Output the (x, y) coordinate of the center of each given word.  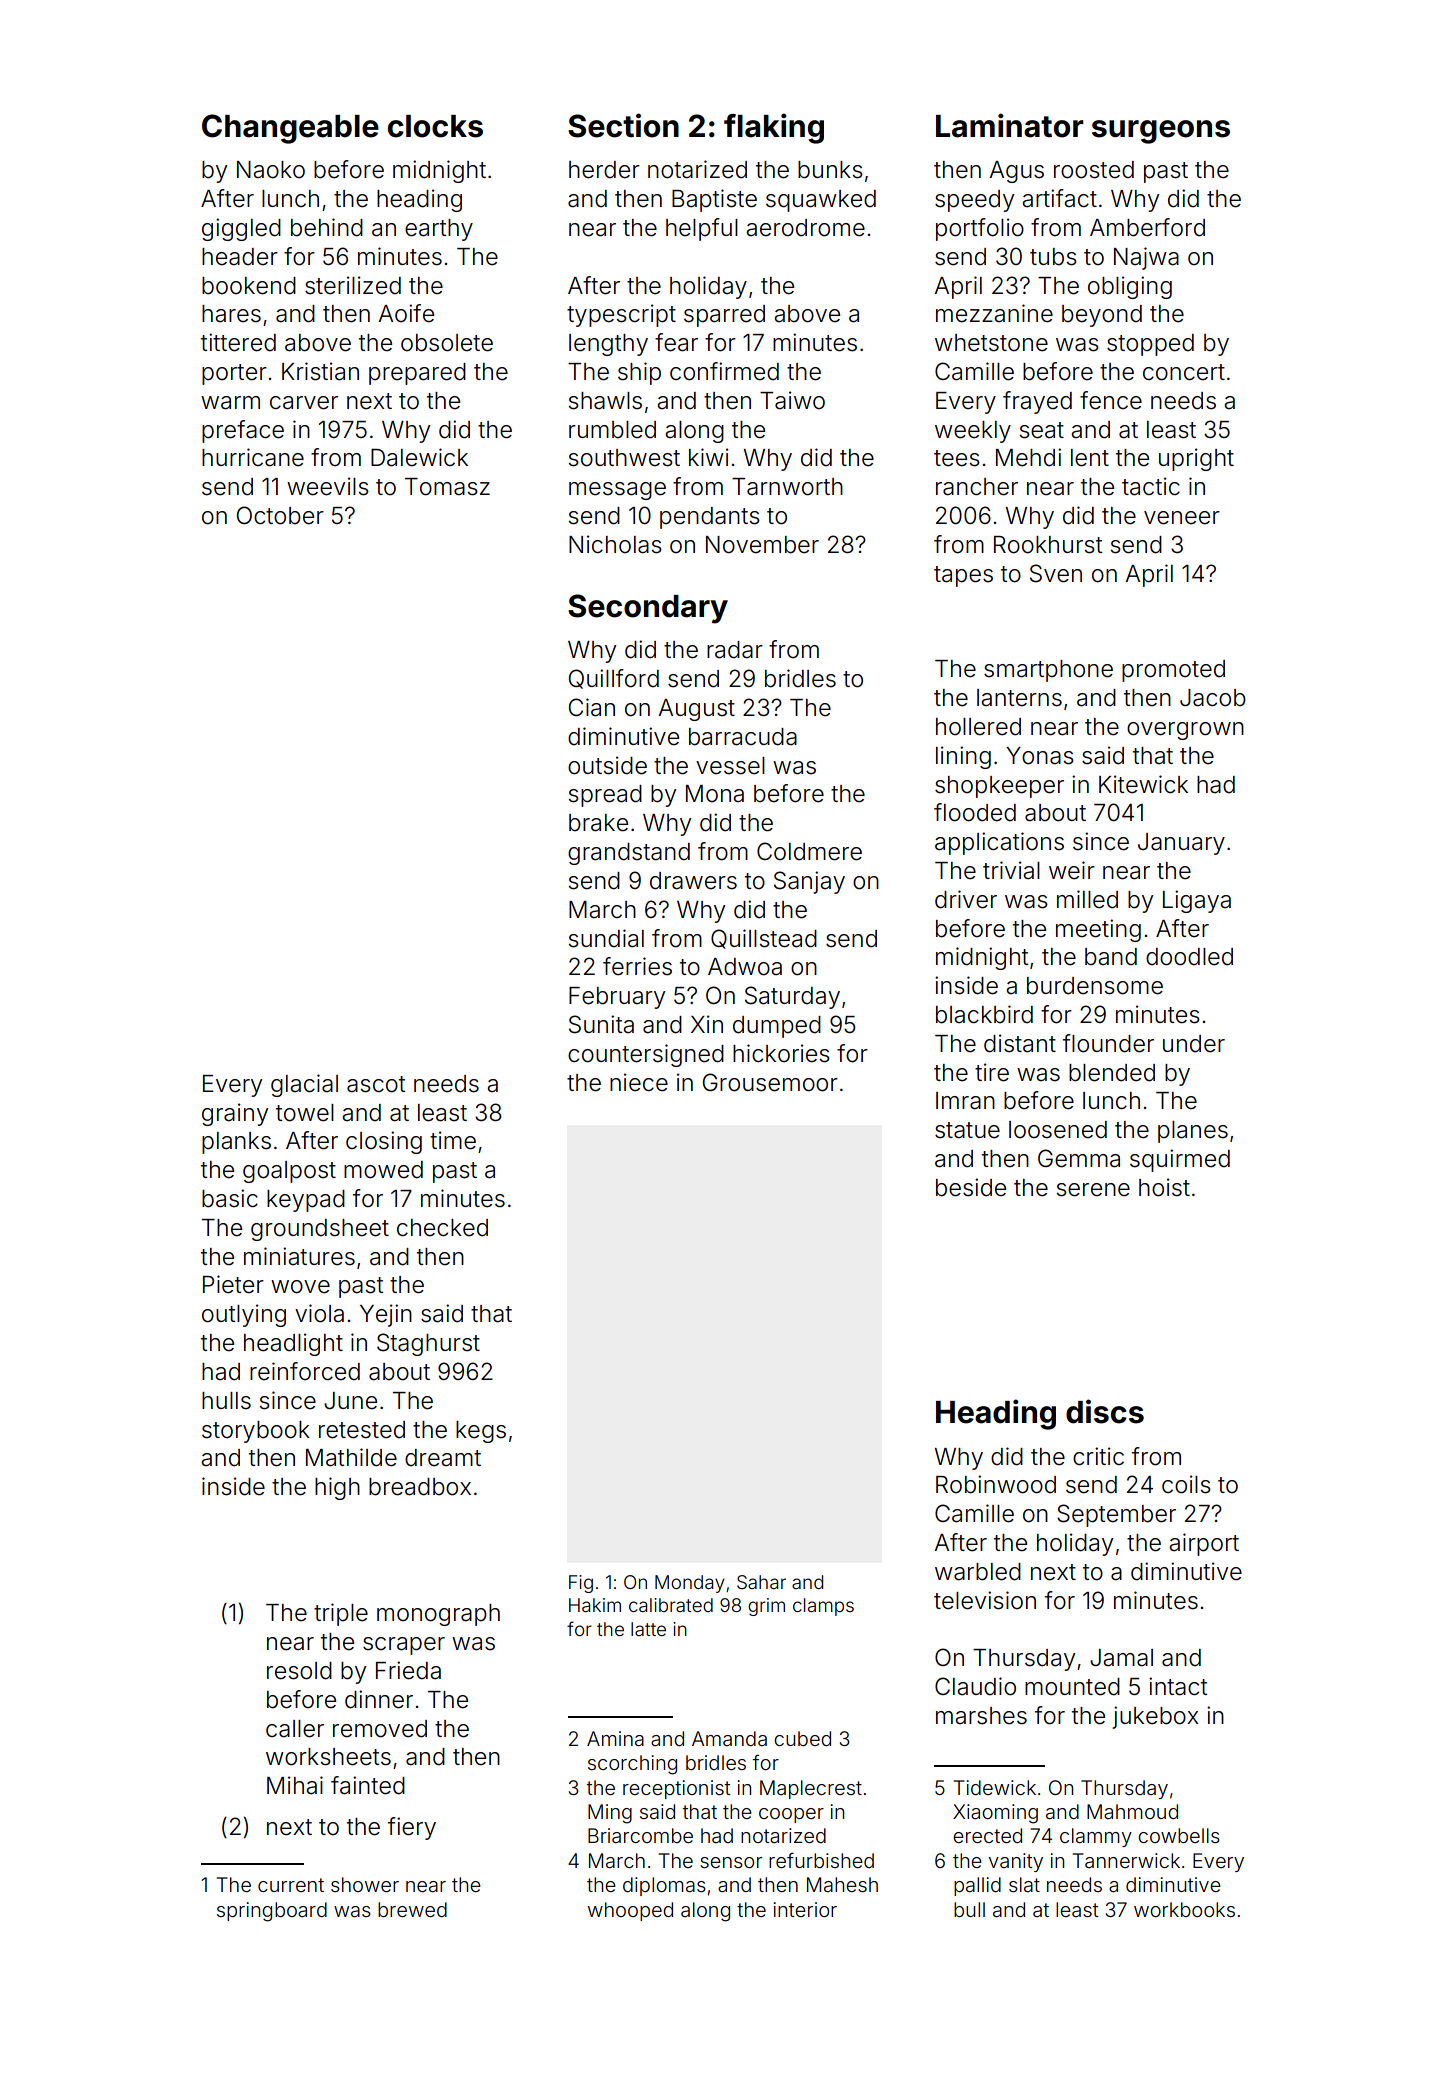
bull (969, 1909)
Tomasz (447, 487)
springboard (272, 1912)
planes (1193, 1132)
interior (805, 1909)
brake (598, 823)
